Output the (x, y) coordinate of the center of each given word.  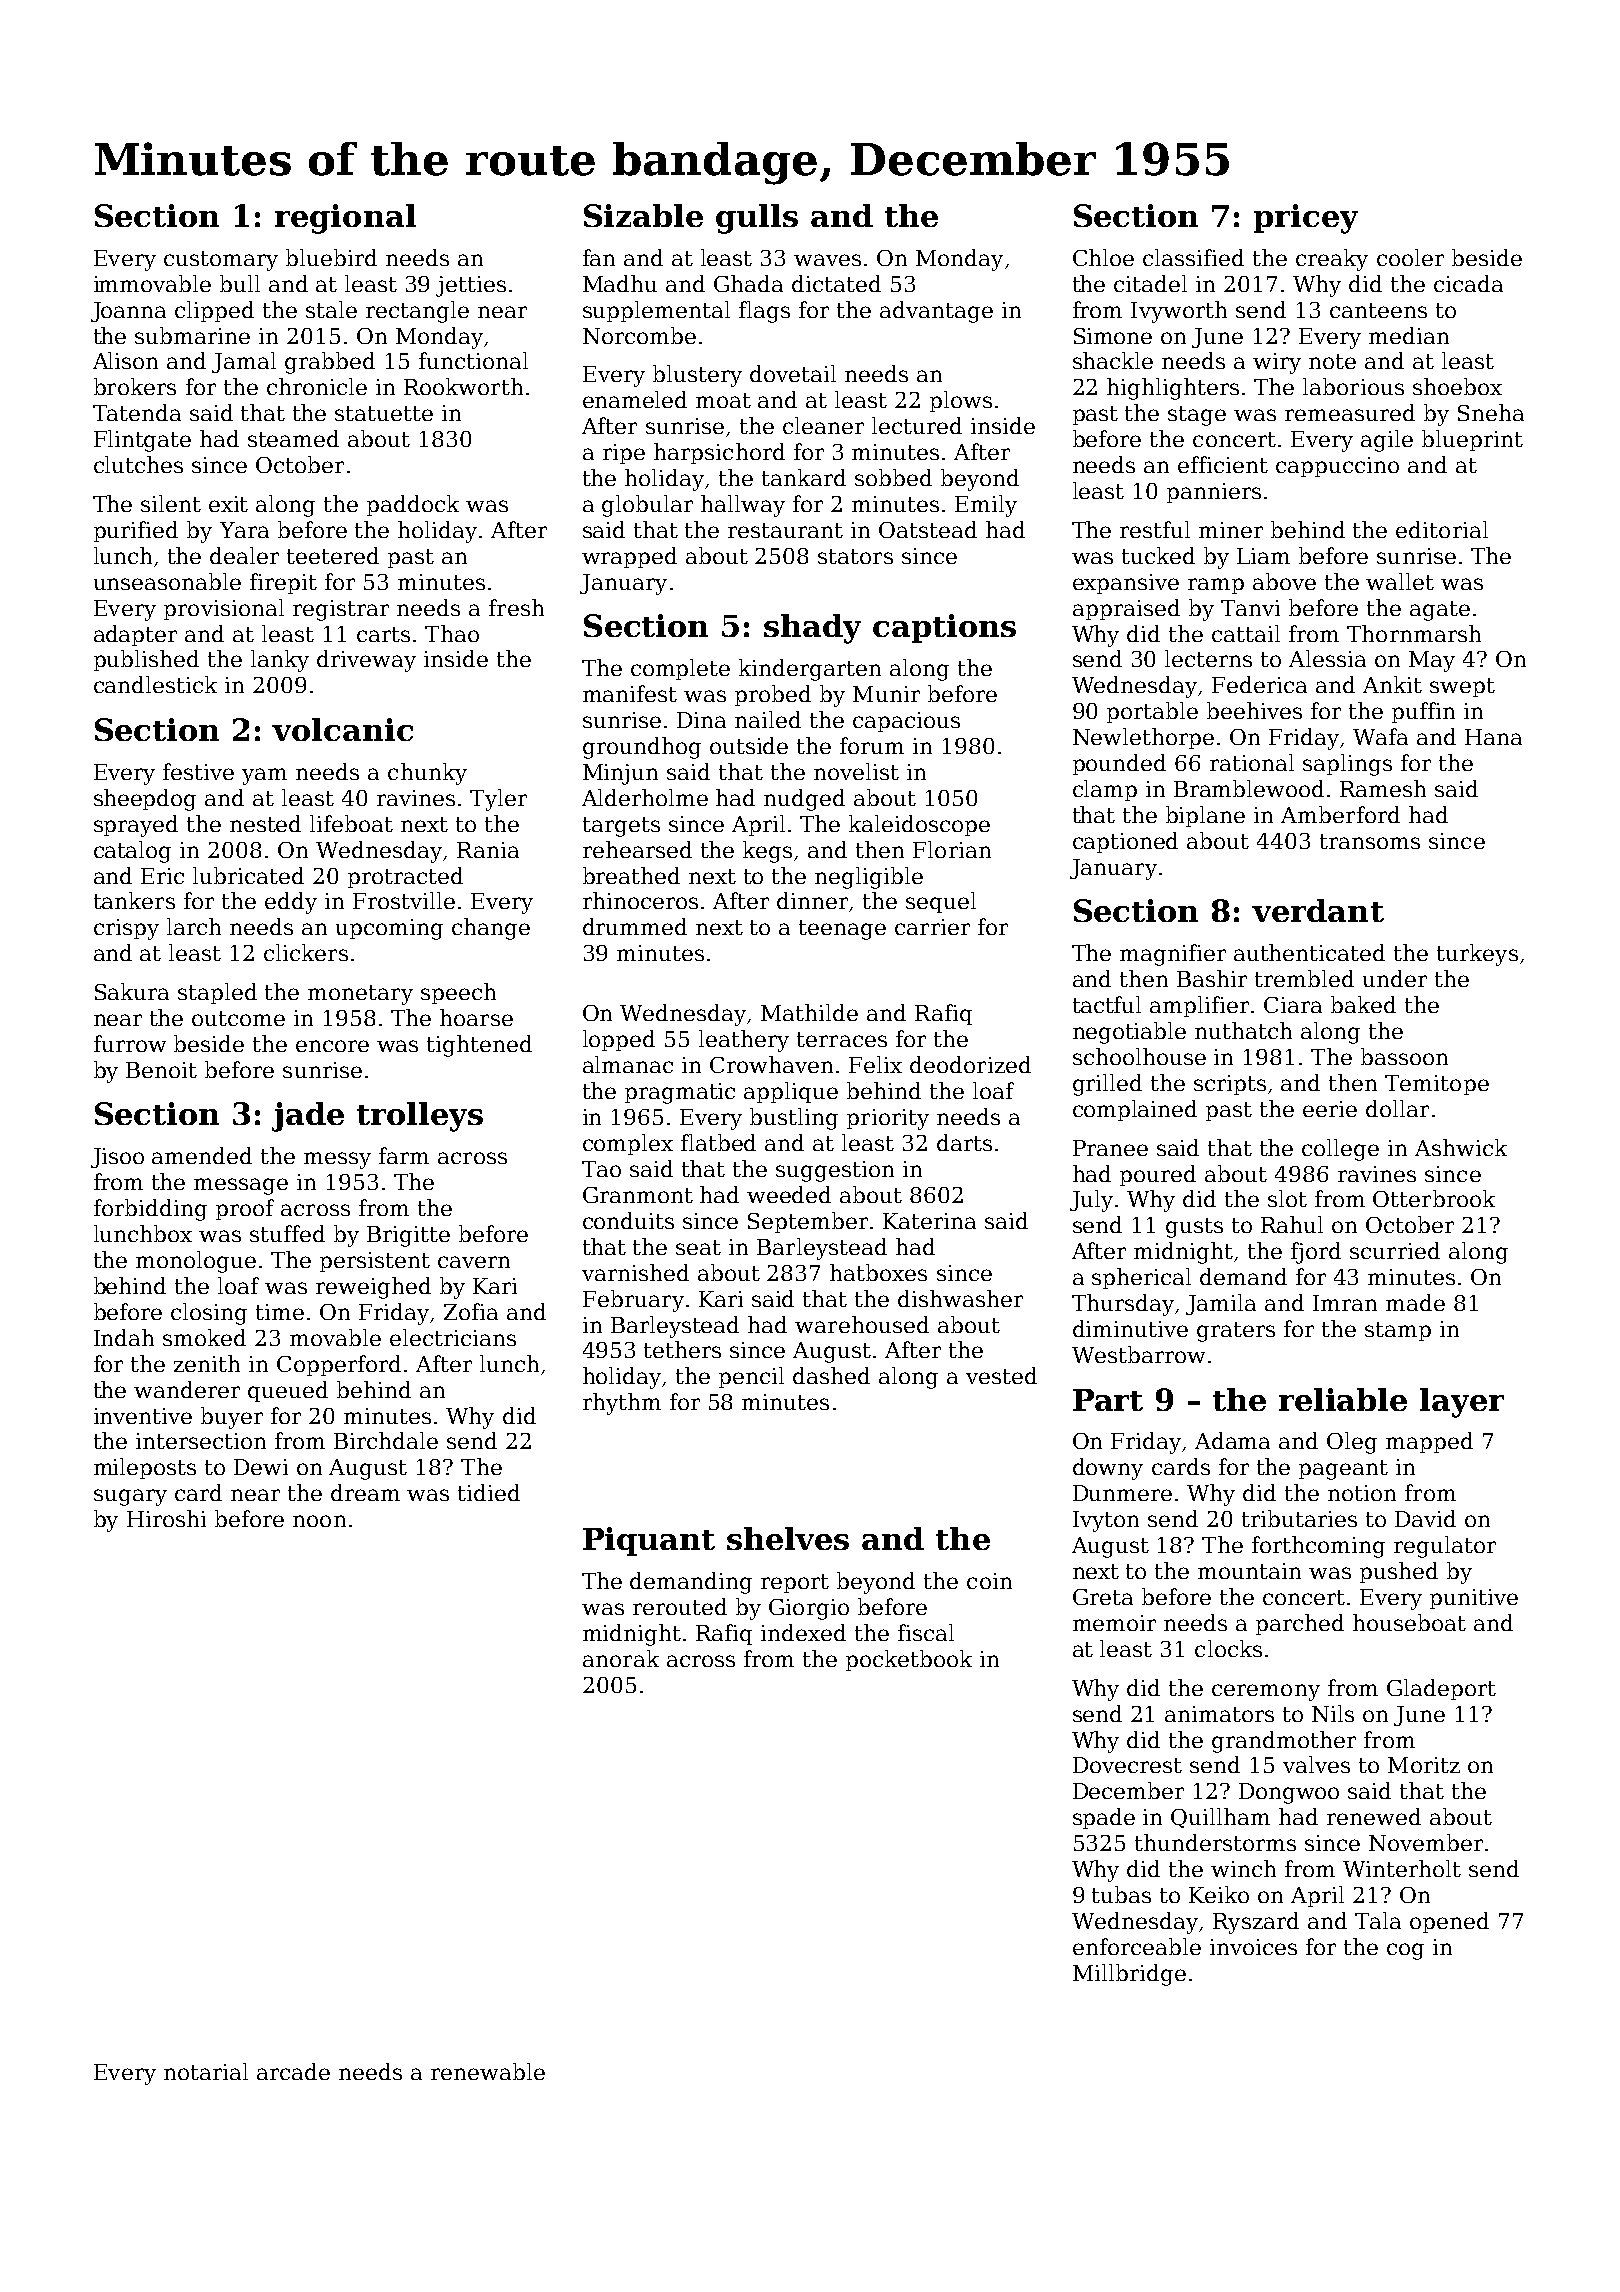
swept (1462, 687)
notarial (206, 2071)
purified (136, 531)
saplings (1347, 765)
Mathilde (809, 1012)
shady (812, 629)
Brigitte (408, 1236)
